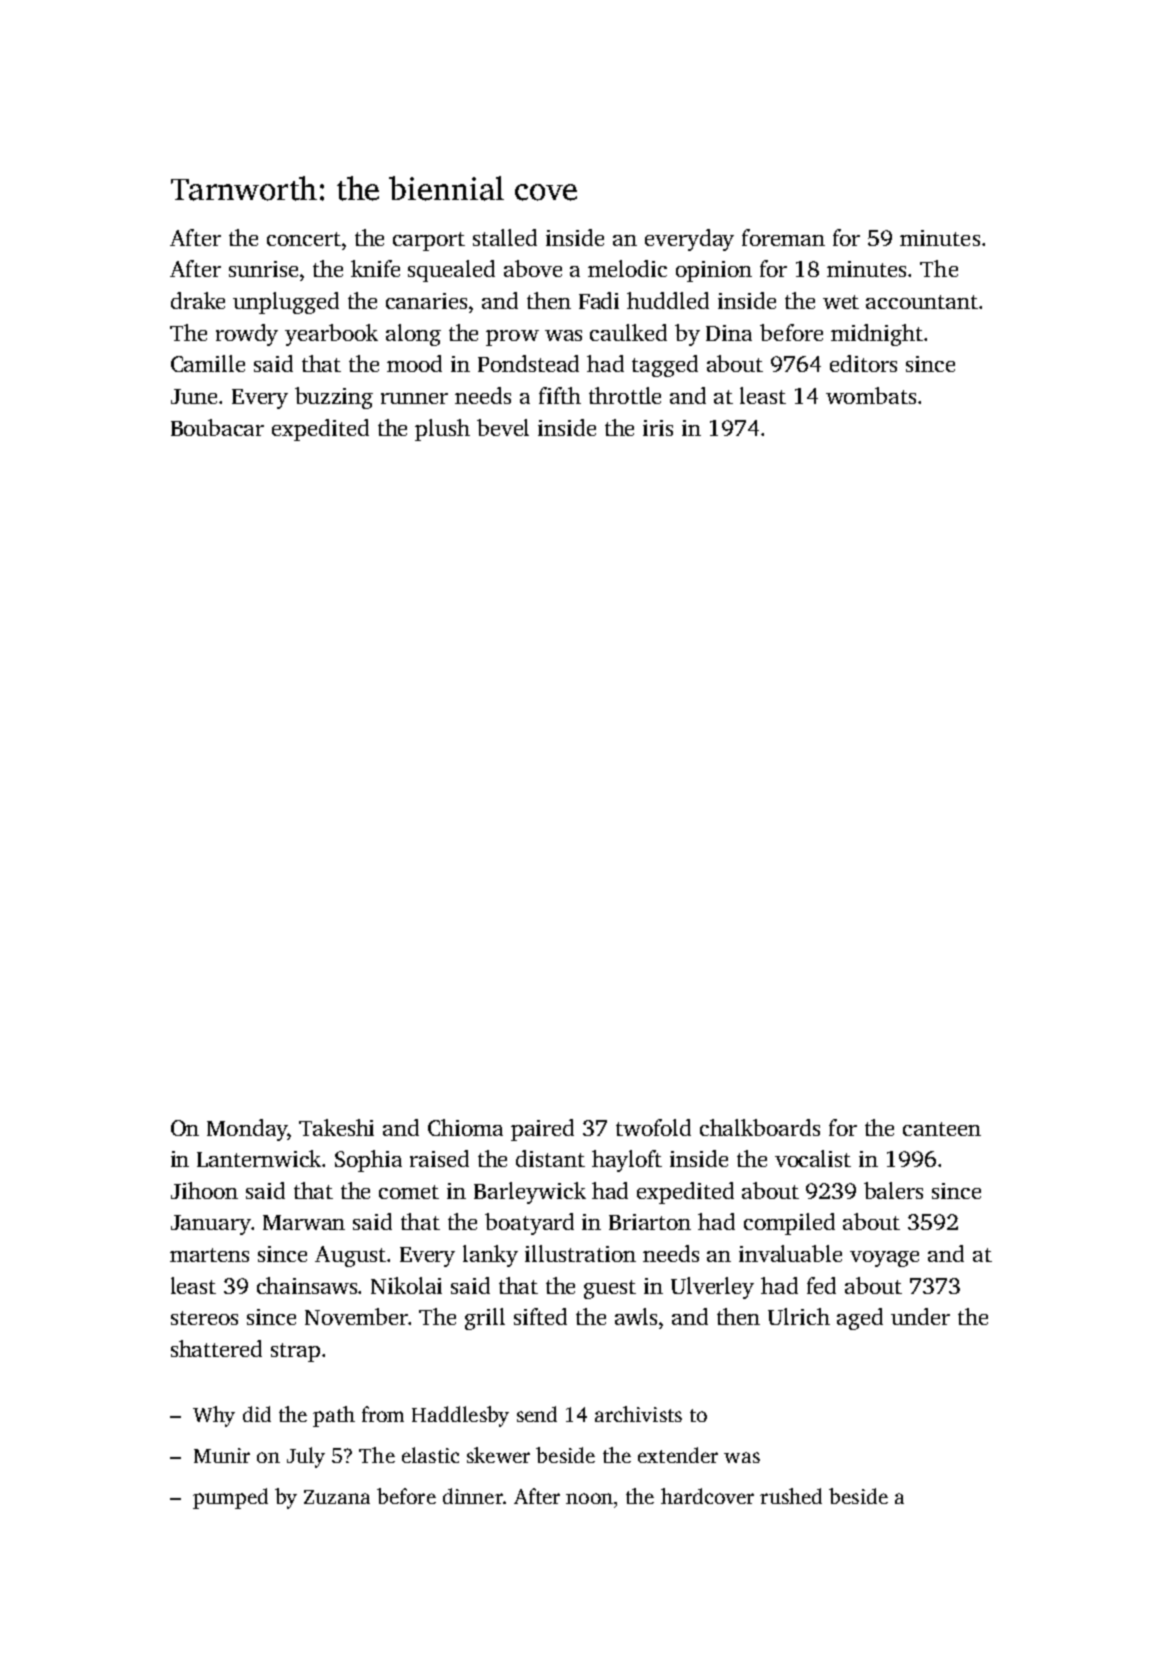 The width and height of the screenshot is (1165, 1654). I want to click on canteen, so click(942, 1129).
